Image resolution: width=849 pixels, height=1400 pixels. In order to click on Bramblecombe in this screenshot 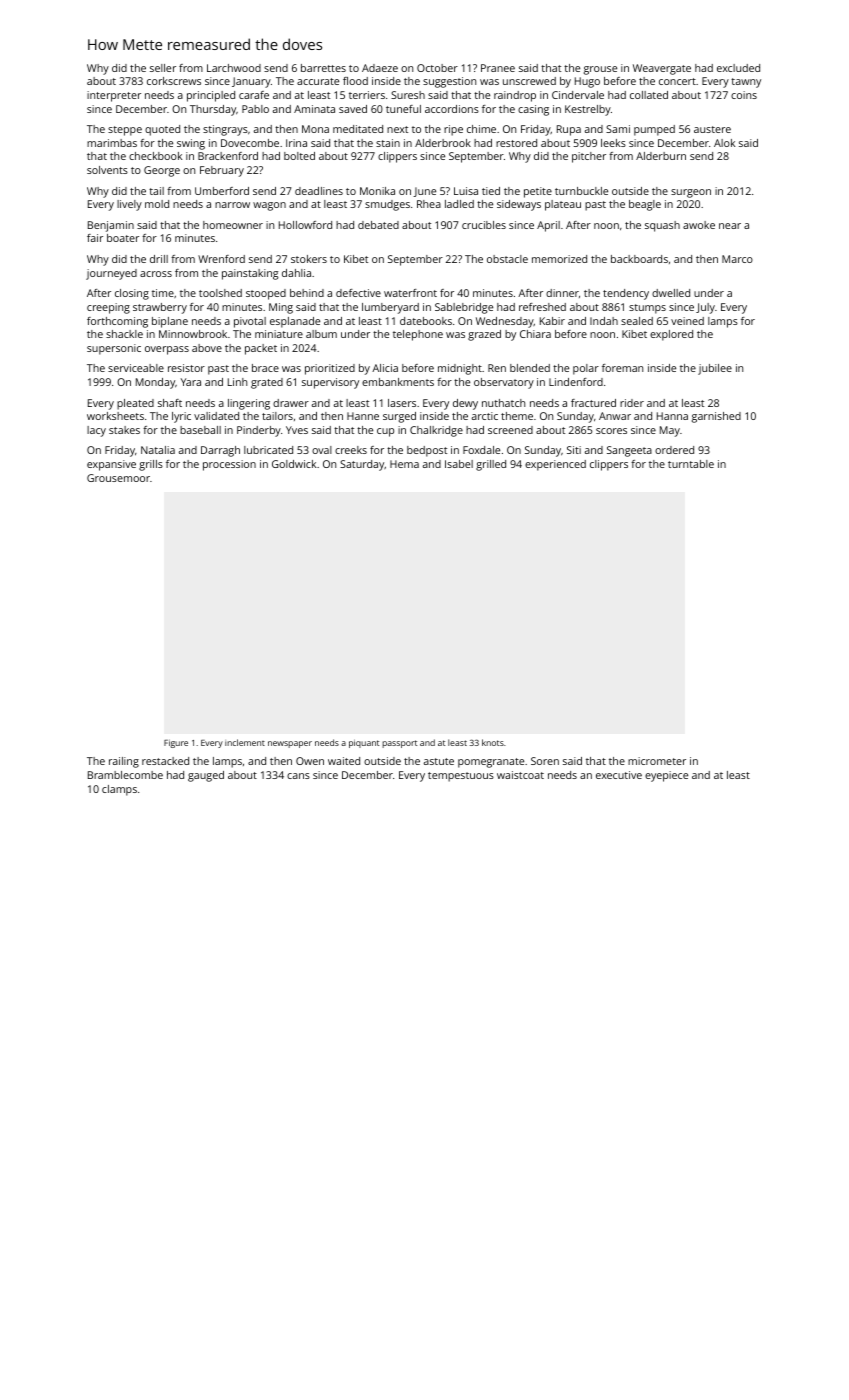, I will do `click(125, 775)`.
